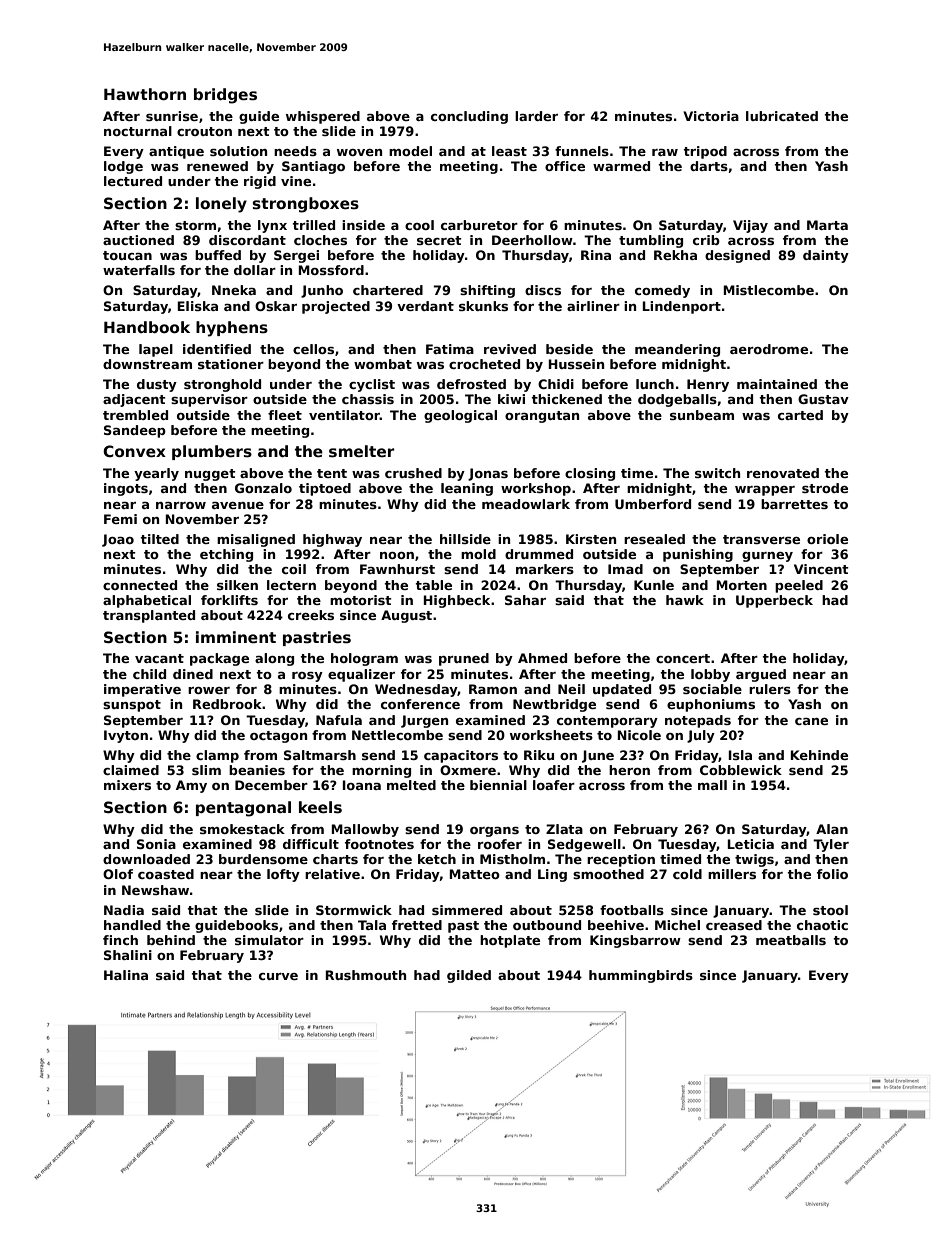 The image size is (952, 1233). What do you see at coordinates (641, 976) in the document?
I see `hummingbirds` at bounding box center [641, 976].
